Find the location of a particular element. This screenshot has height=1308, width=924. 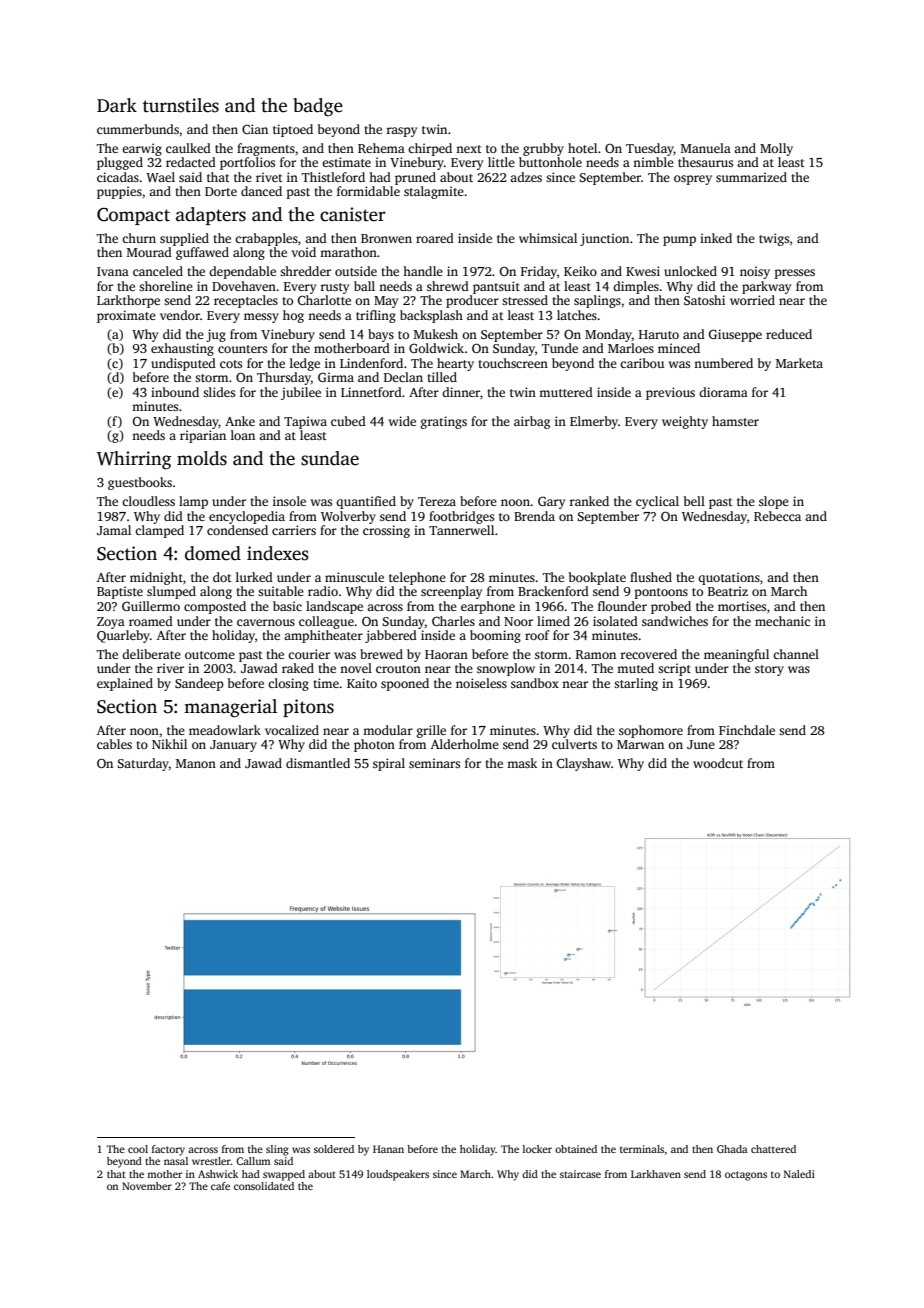

badge is located at coordinates (318, 107).
